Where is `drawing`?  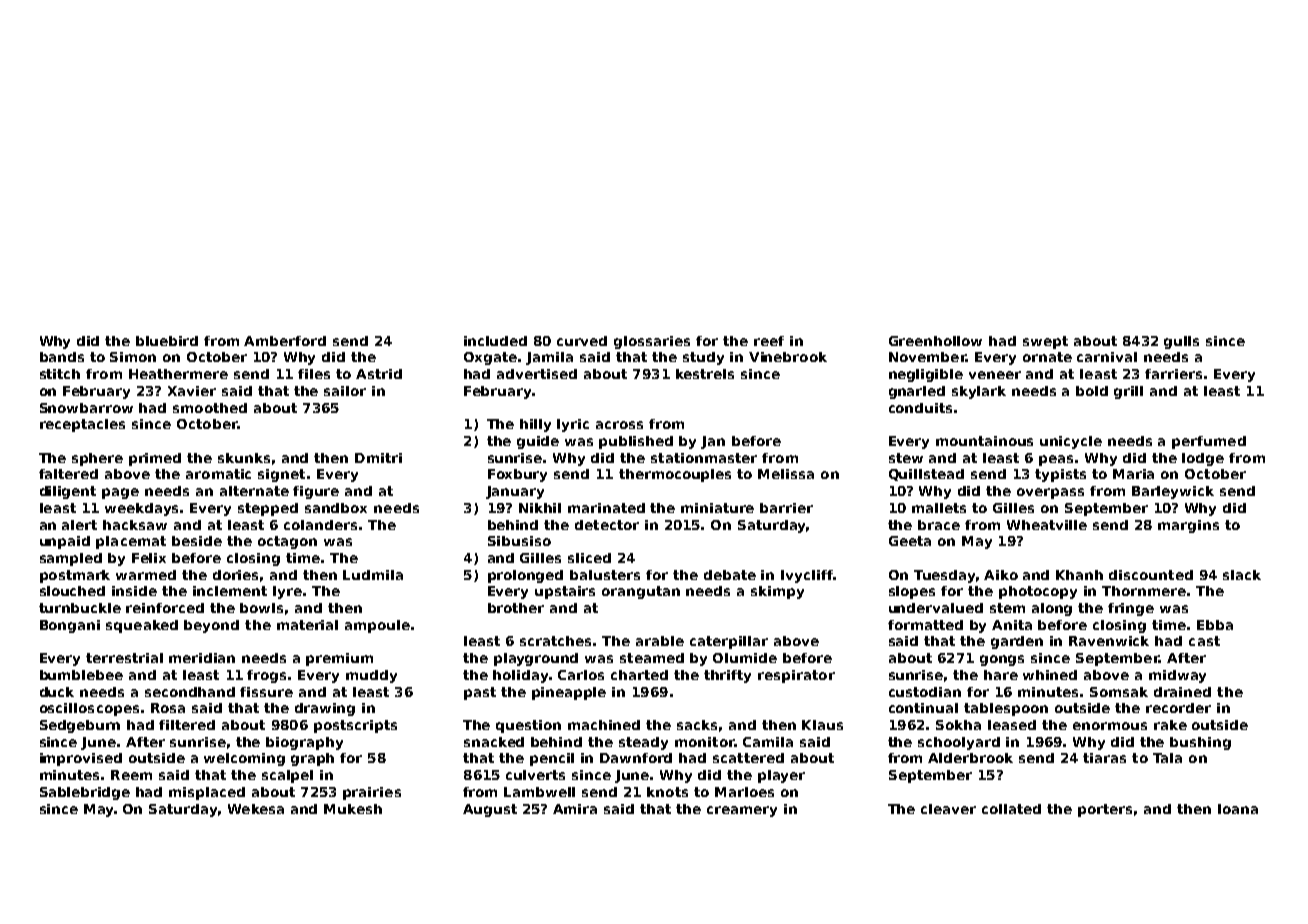
drawing is located at coordinates (325, 709).
